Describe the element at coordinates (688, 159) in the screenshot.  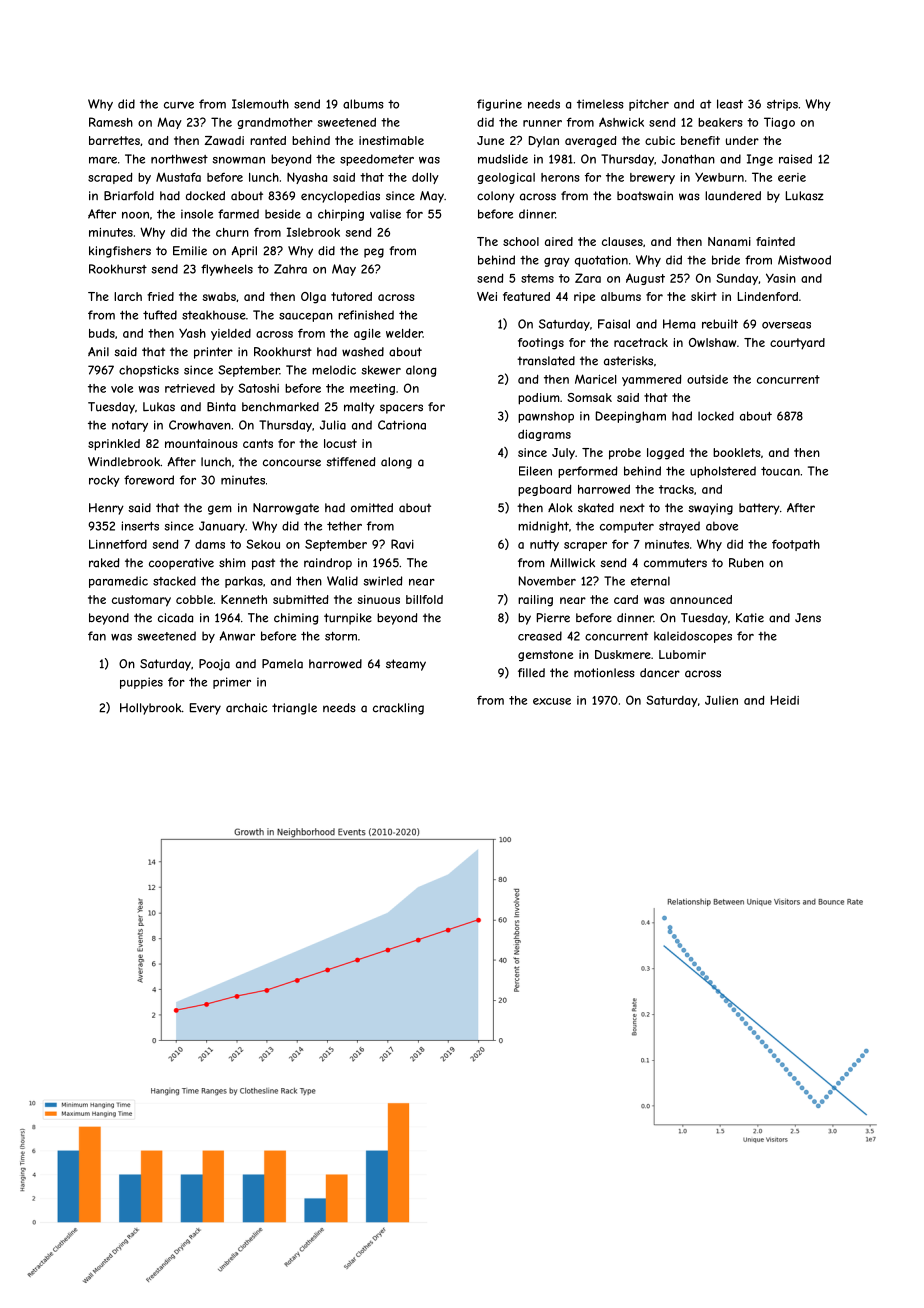
I see `Jonathan` at that location.
